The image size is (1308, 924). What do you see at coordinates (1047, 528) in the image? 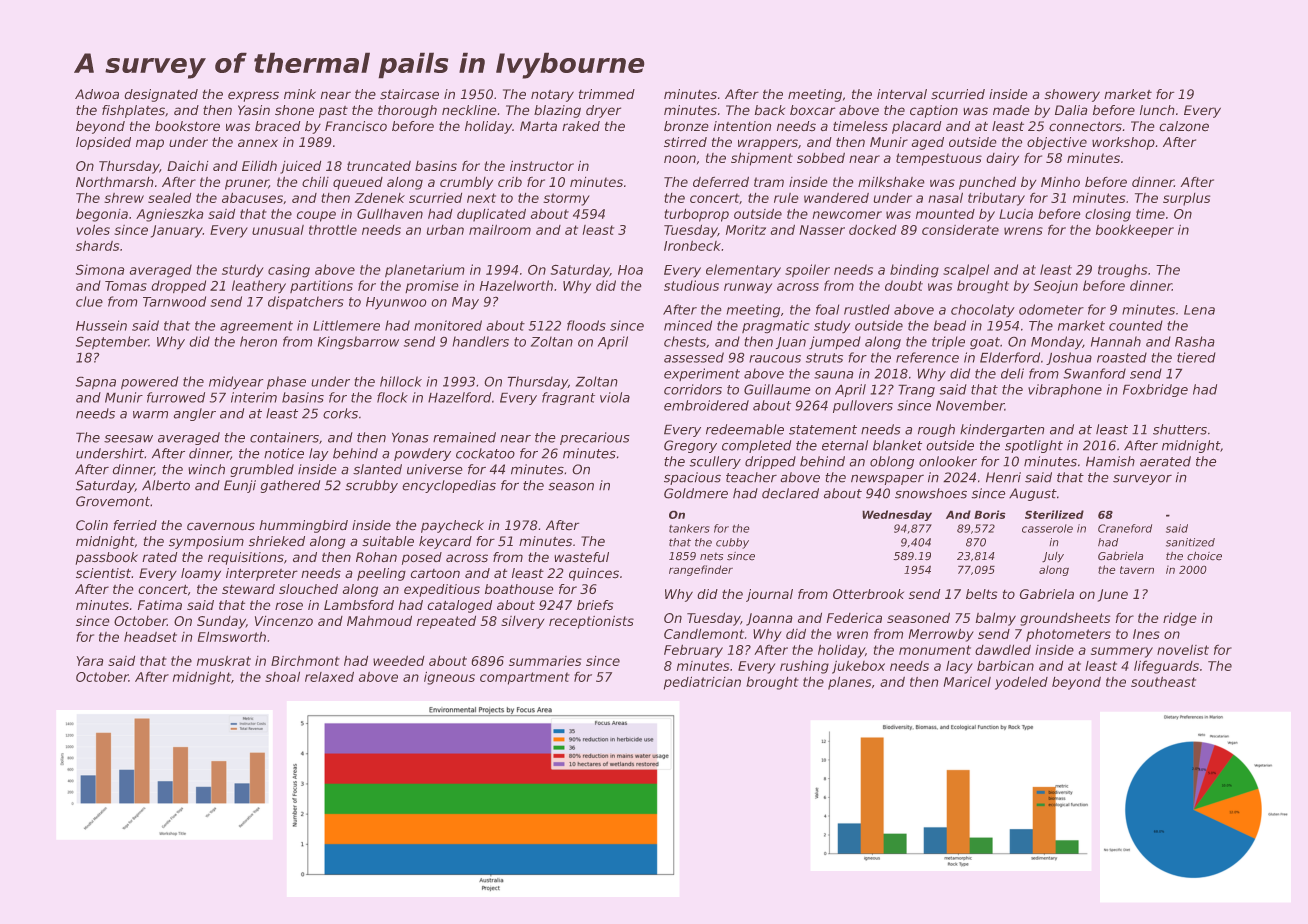
I see `casserole` at bounding box center [1047, 528].
